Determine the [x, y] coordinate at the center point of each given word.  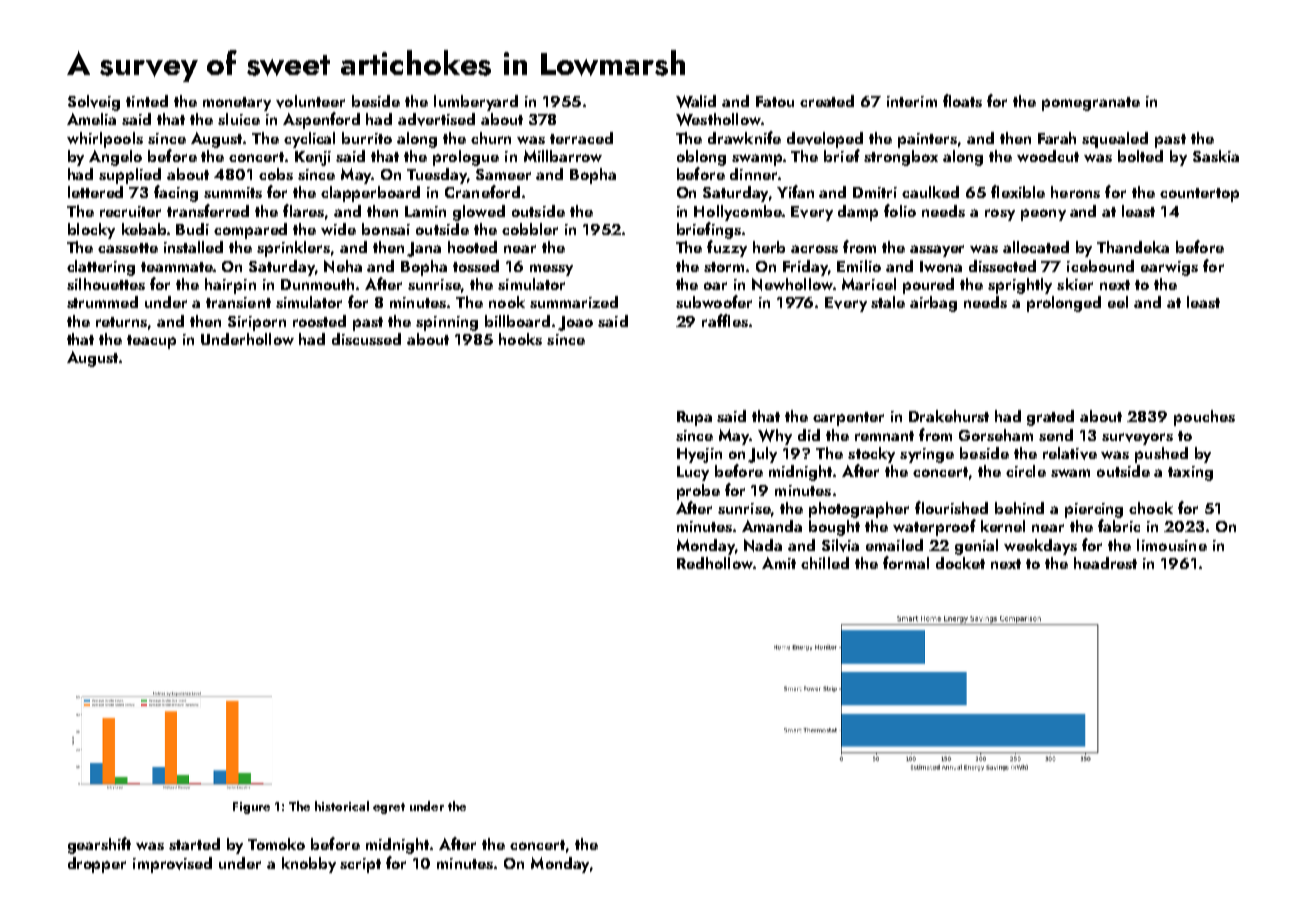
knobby [309, 865]
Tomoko [276, 844]
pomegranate [1091, 104]
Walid [696, 101]
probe [698, 492]
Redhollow [715, 563]
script [360, 865]
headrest [1105, 563]
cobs [276, 174]
